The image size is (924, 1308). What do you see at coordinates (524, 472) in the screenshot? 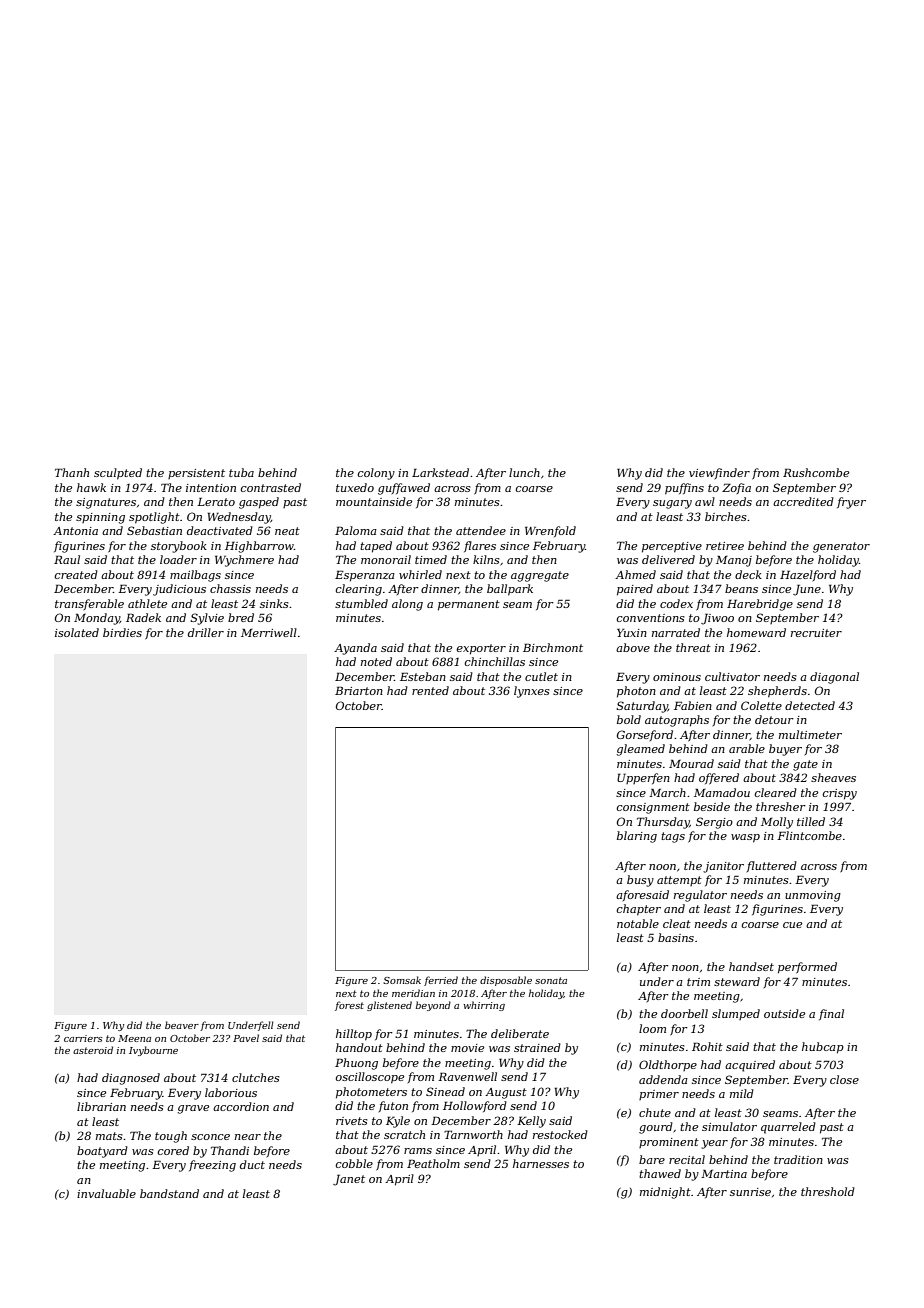
I see `lunch` at bounding box center [524, 472].
